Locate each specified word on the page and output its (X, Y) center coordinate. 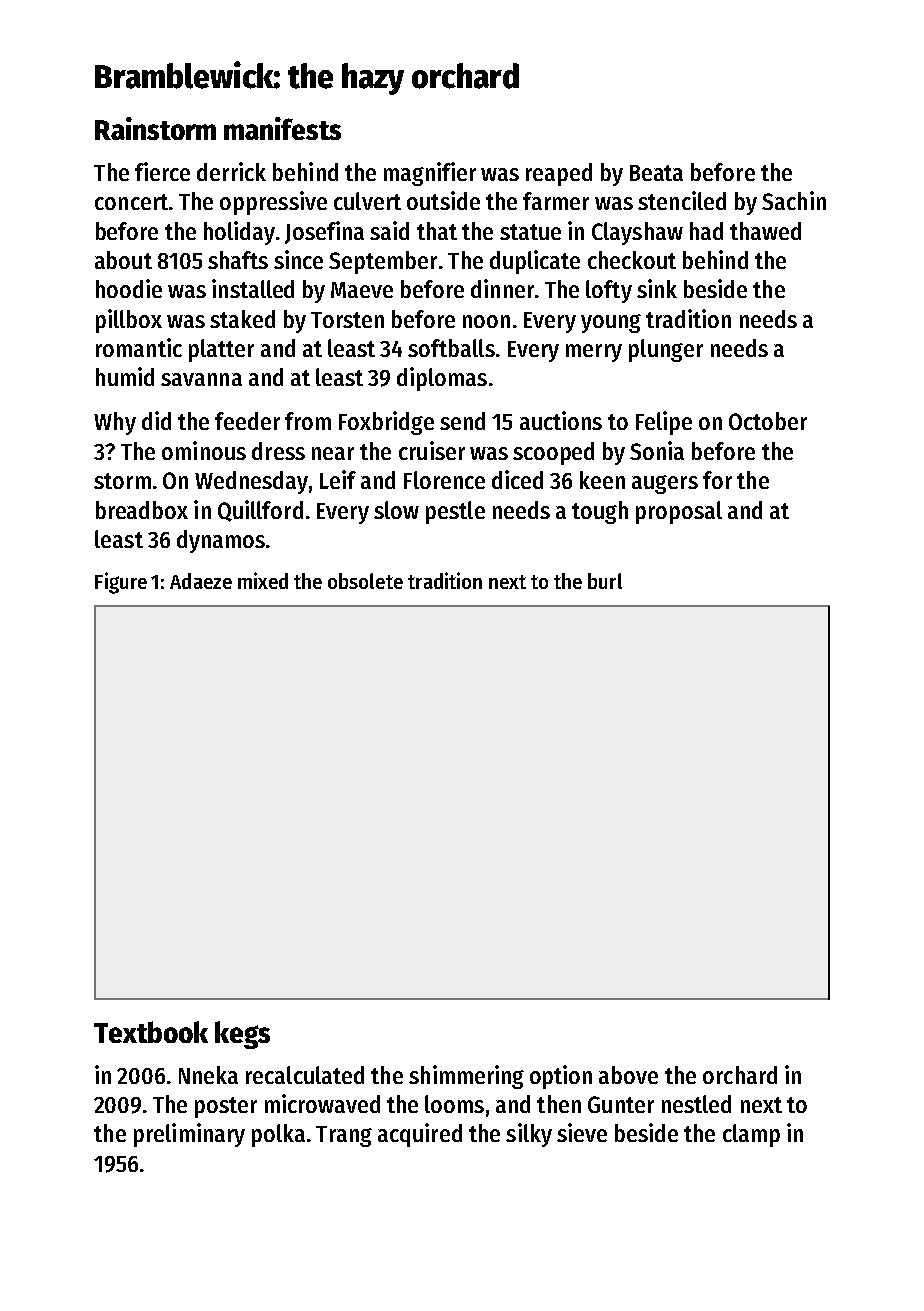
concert (131, 202)
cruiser (432, 450)
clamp (751, 1135)
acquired (420, 1135)
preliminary (189, 1135)
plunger (666, 350)
